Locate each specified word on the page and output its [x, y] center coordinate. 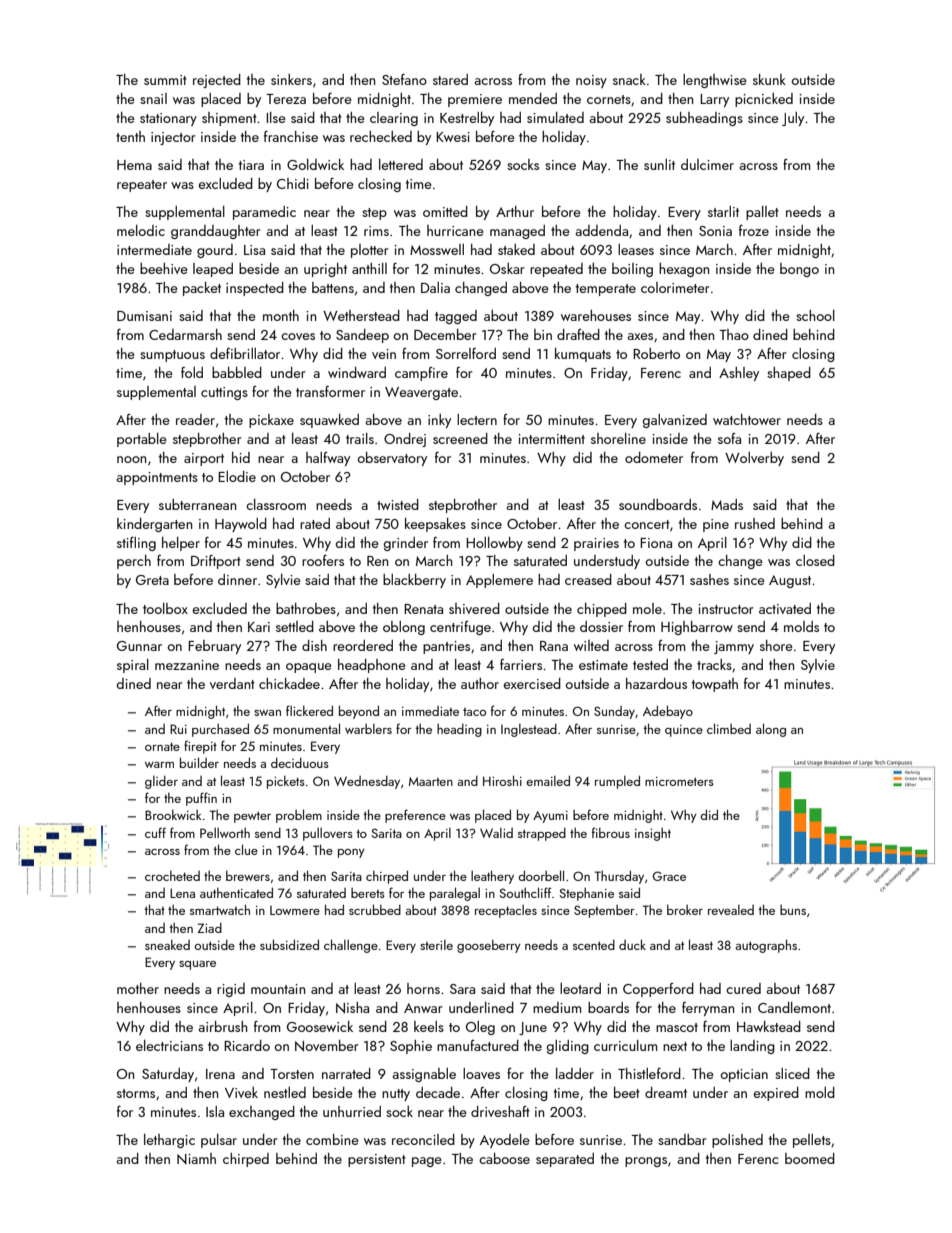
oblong [404, 628]
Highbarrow [697, 628]
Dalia [435, 287]
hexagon [684, 270]
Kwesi [453, 137]
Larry [714, 100]
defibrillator [245, 353]
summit [165, 80]
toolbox [165, 608]
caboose [504, 1158]
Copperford [658, 990]
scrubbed [375, 909]
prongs [646, 1162]
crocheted [172, 876]
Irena [220, 1074]
